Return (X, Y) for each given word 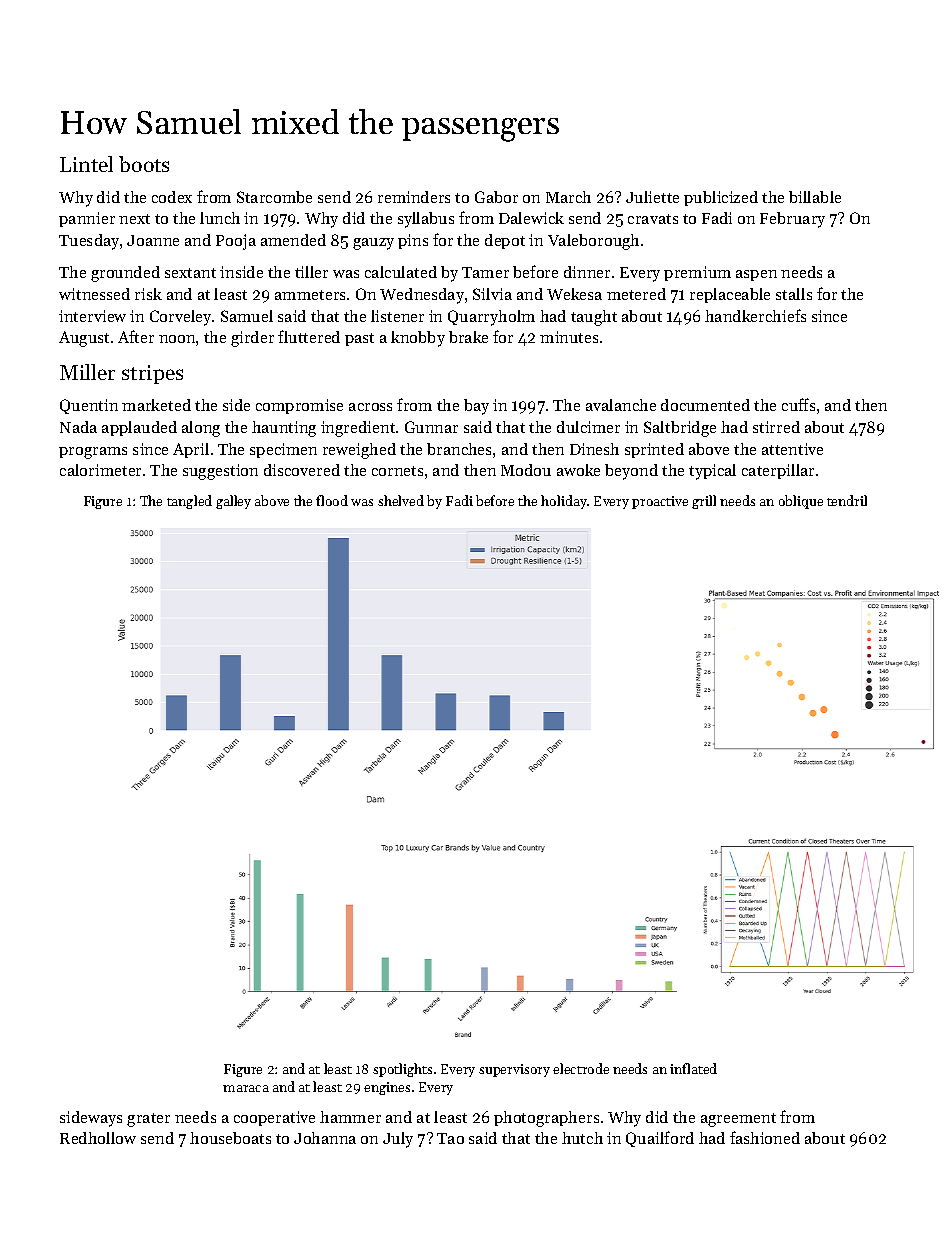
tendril (847, 500)
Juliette (652, 197)
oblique (801, 502)
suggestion (220, 472)
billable (815, 197)
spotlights (402, 1070)
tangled (189, 502)
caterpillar (778, 471)
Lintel (86, 164)
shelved (401, 500)
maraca (246, 1088)
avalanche (621, 405)
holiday (564, 502)
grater (148, 1120)
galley (233, 502)
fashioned (765, 1137)
